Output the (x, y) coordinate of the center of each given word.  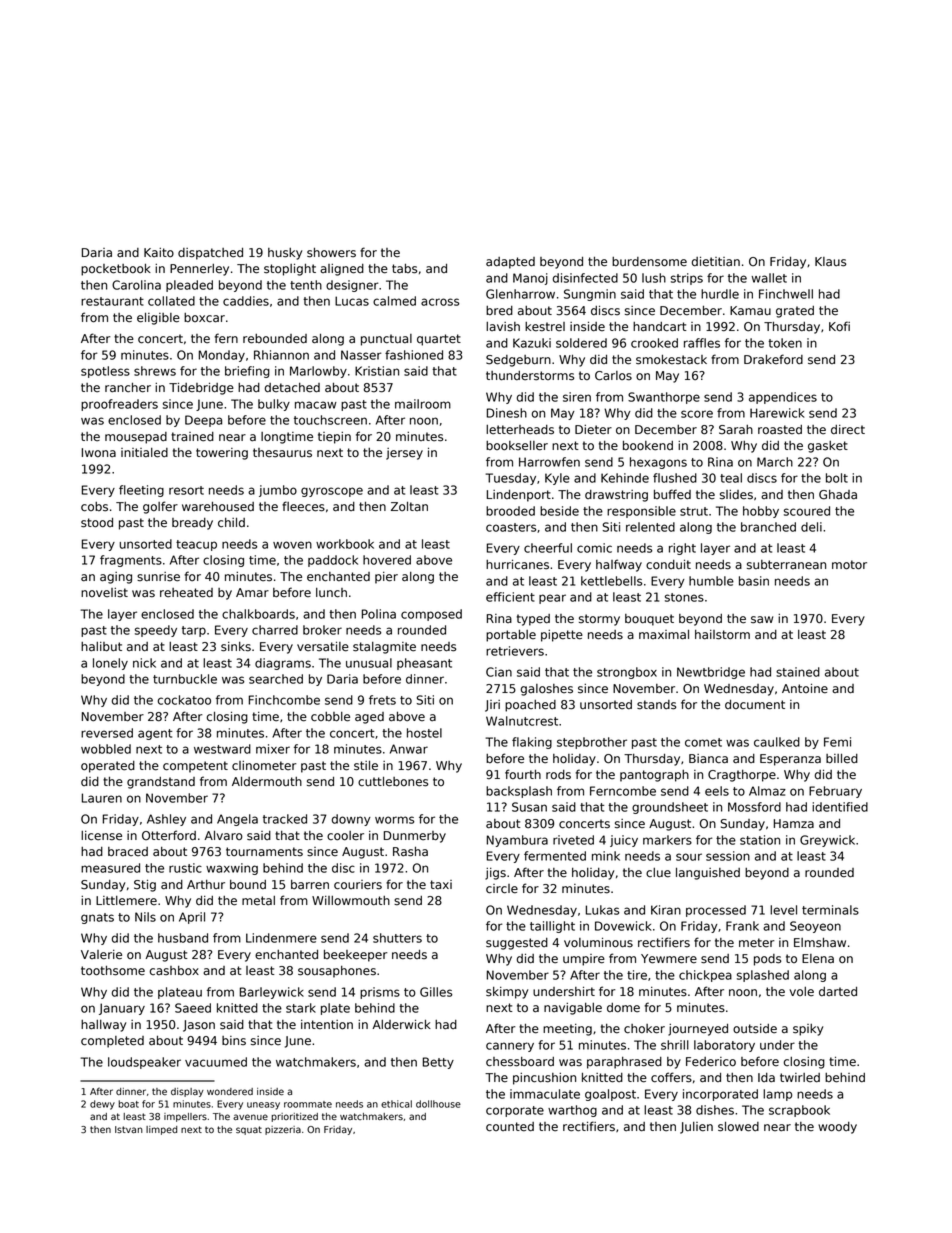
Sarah (736, 430)
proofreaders (119, 405)
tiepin (334, 438)
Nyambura (517, 841)
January (122, 1009)
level (783, 910)
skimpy (507, 993)
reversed (107, 733)
